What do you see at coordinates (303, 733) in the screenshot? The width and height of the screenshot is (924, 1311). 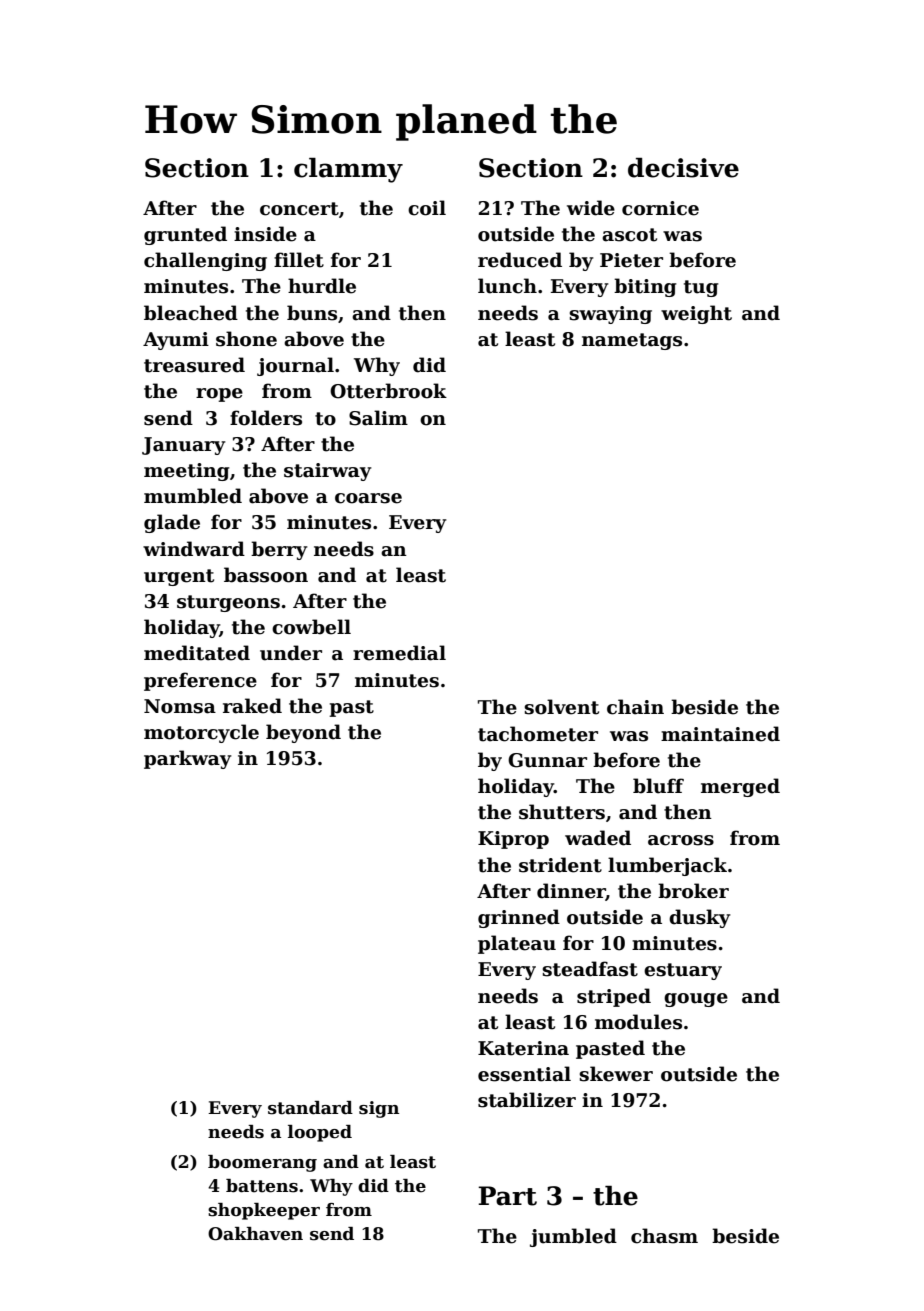 I see `beyond` at bounding box center [303, 733].
